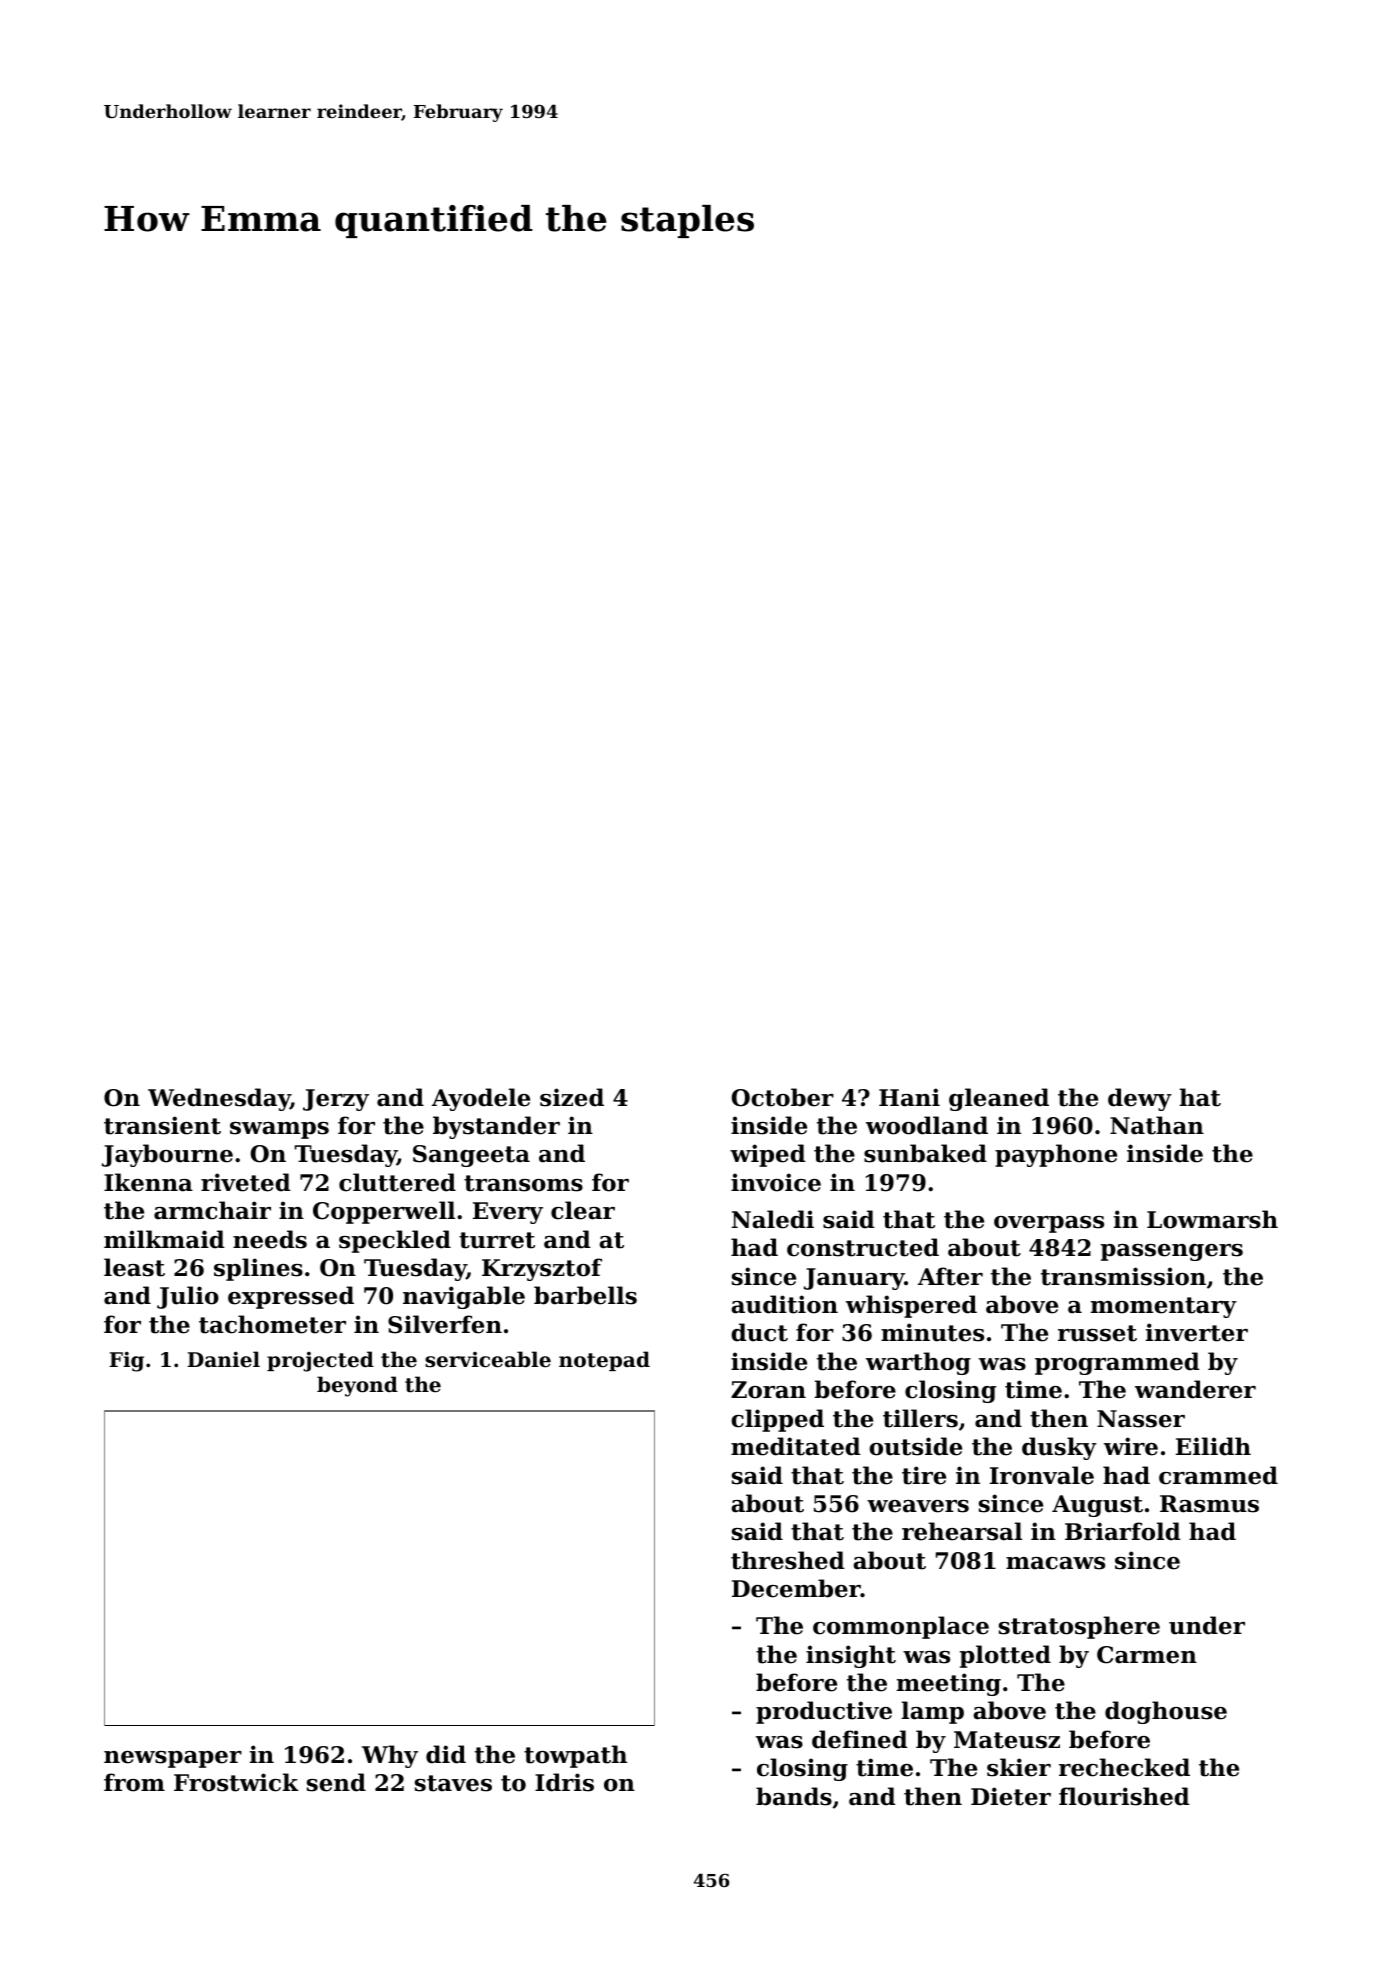 This image has width=1386, height=1969. Describe the element at coordinates (173, 1759) in the image. I see `newspaper` at that location.
